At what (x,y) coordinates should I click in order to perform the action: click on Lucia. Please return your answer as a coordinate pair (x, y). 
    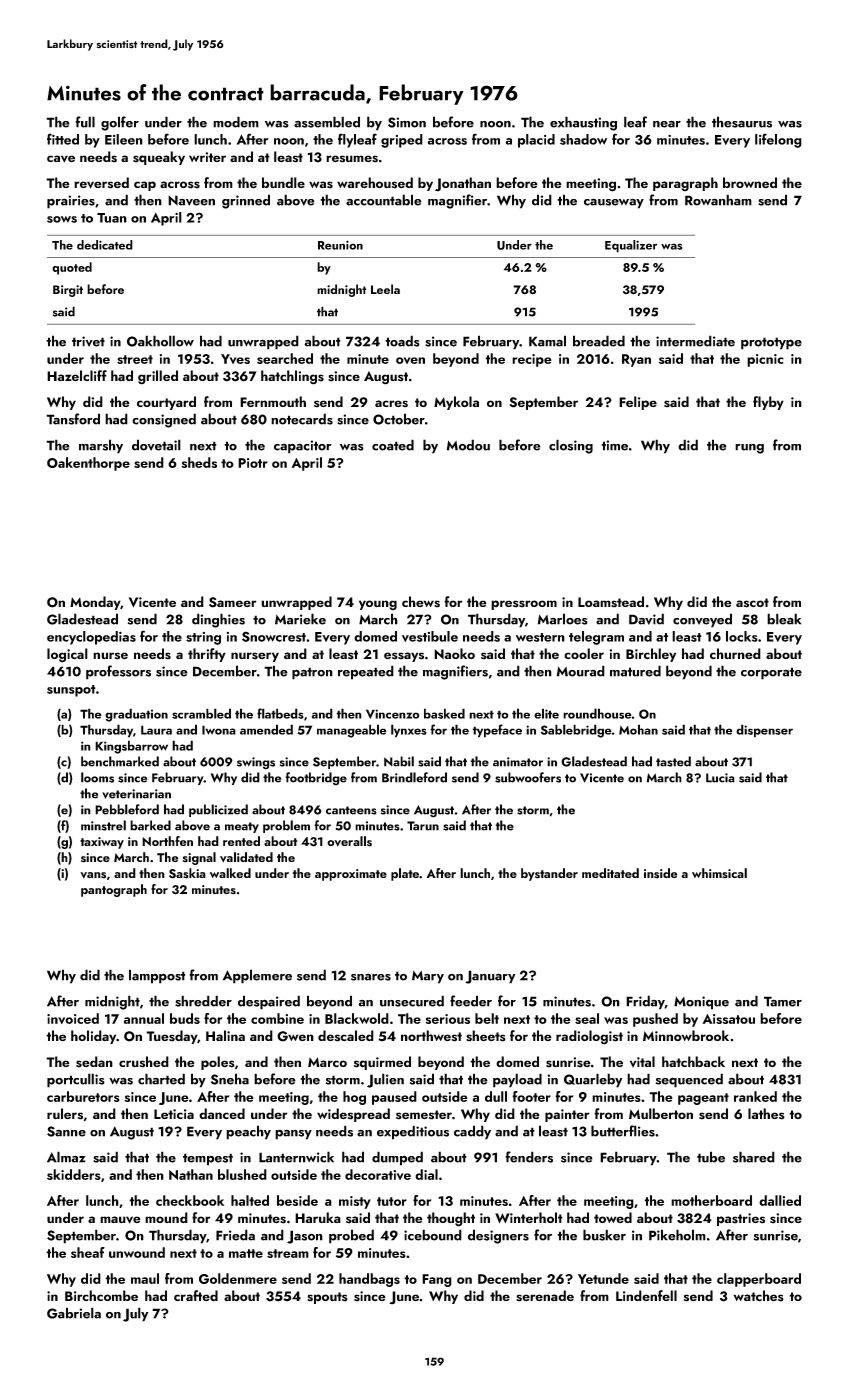
    Looking at the image, I should click on (720, 778).
